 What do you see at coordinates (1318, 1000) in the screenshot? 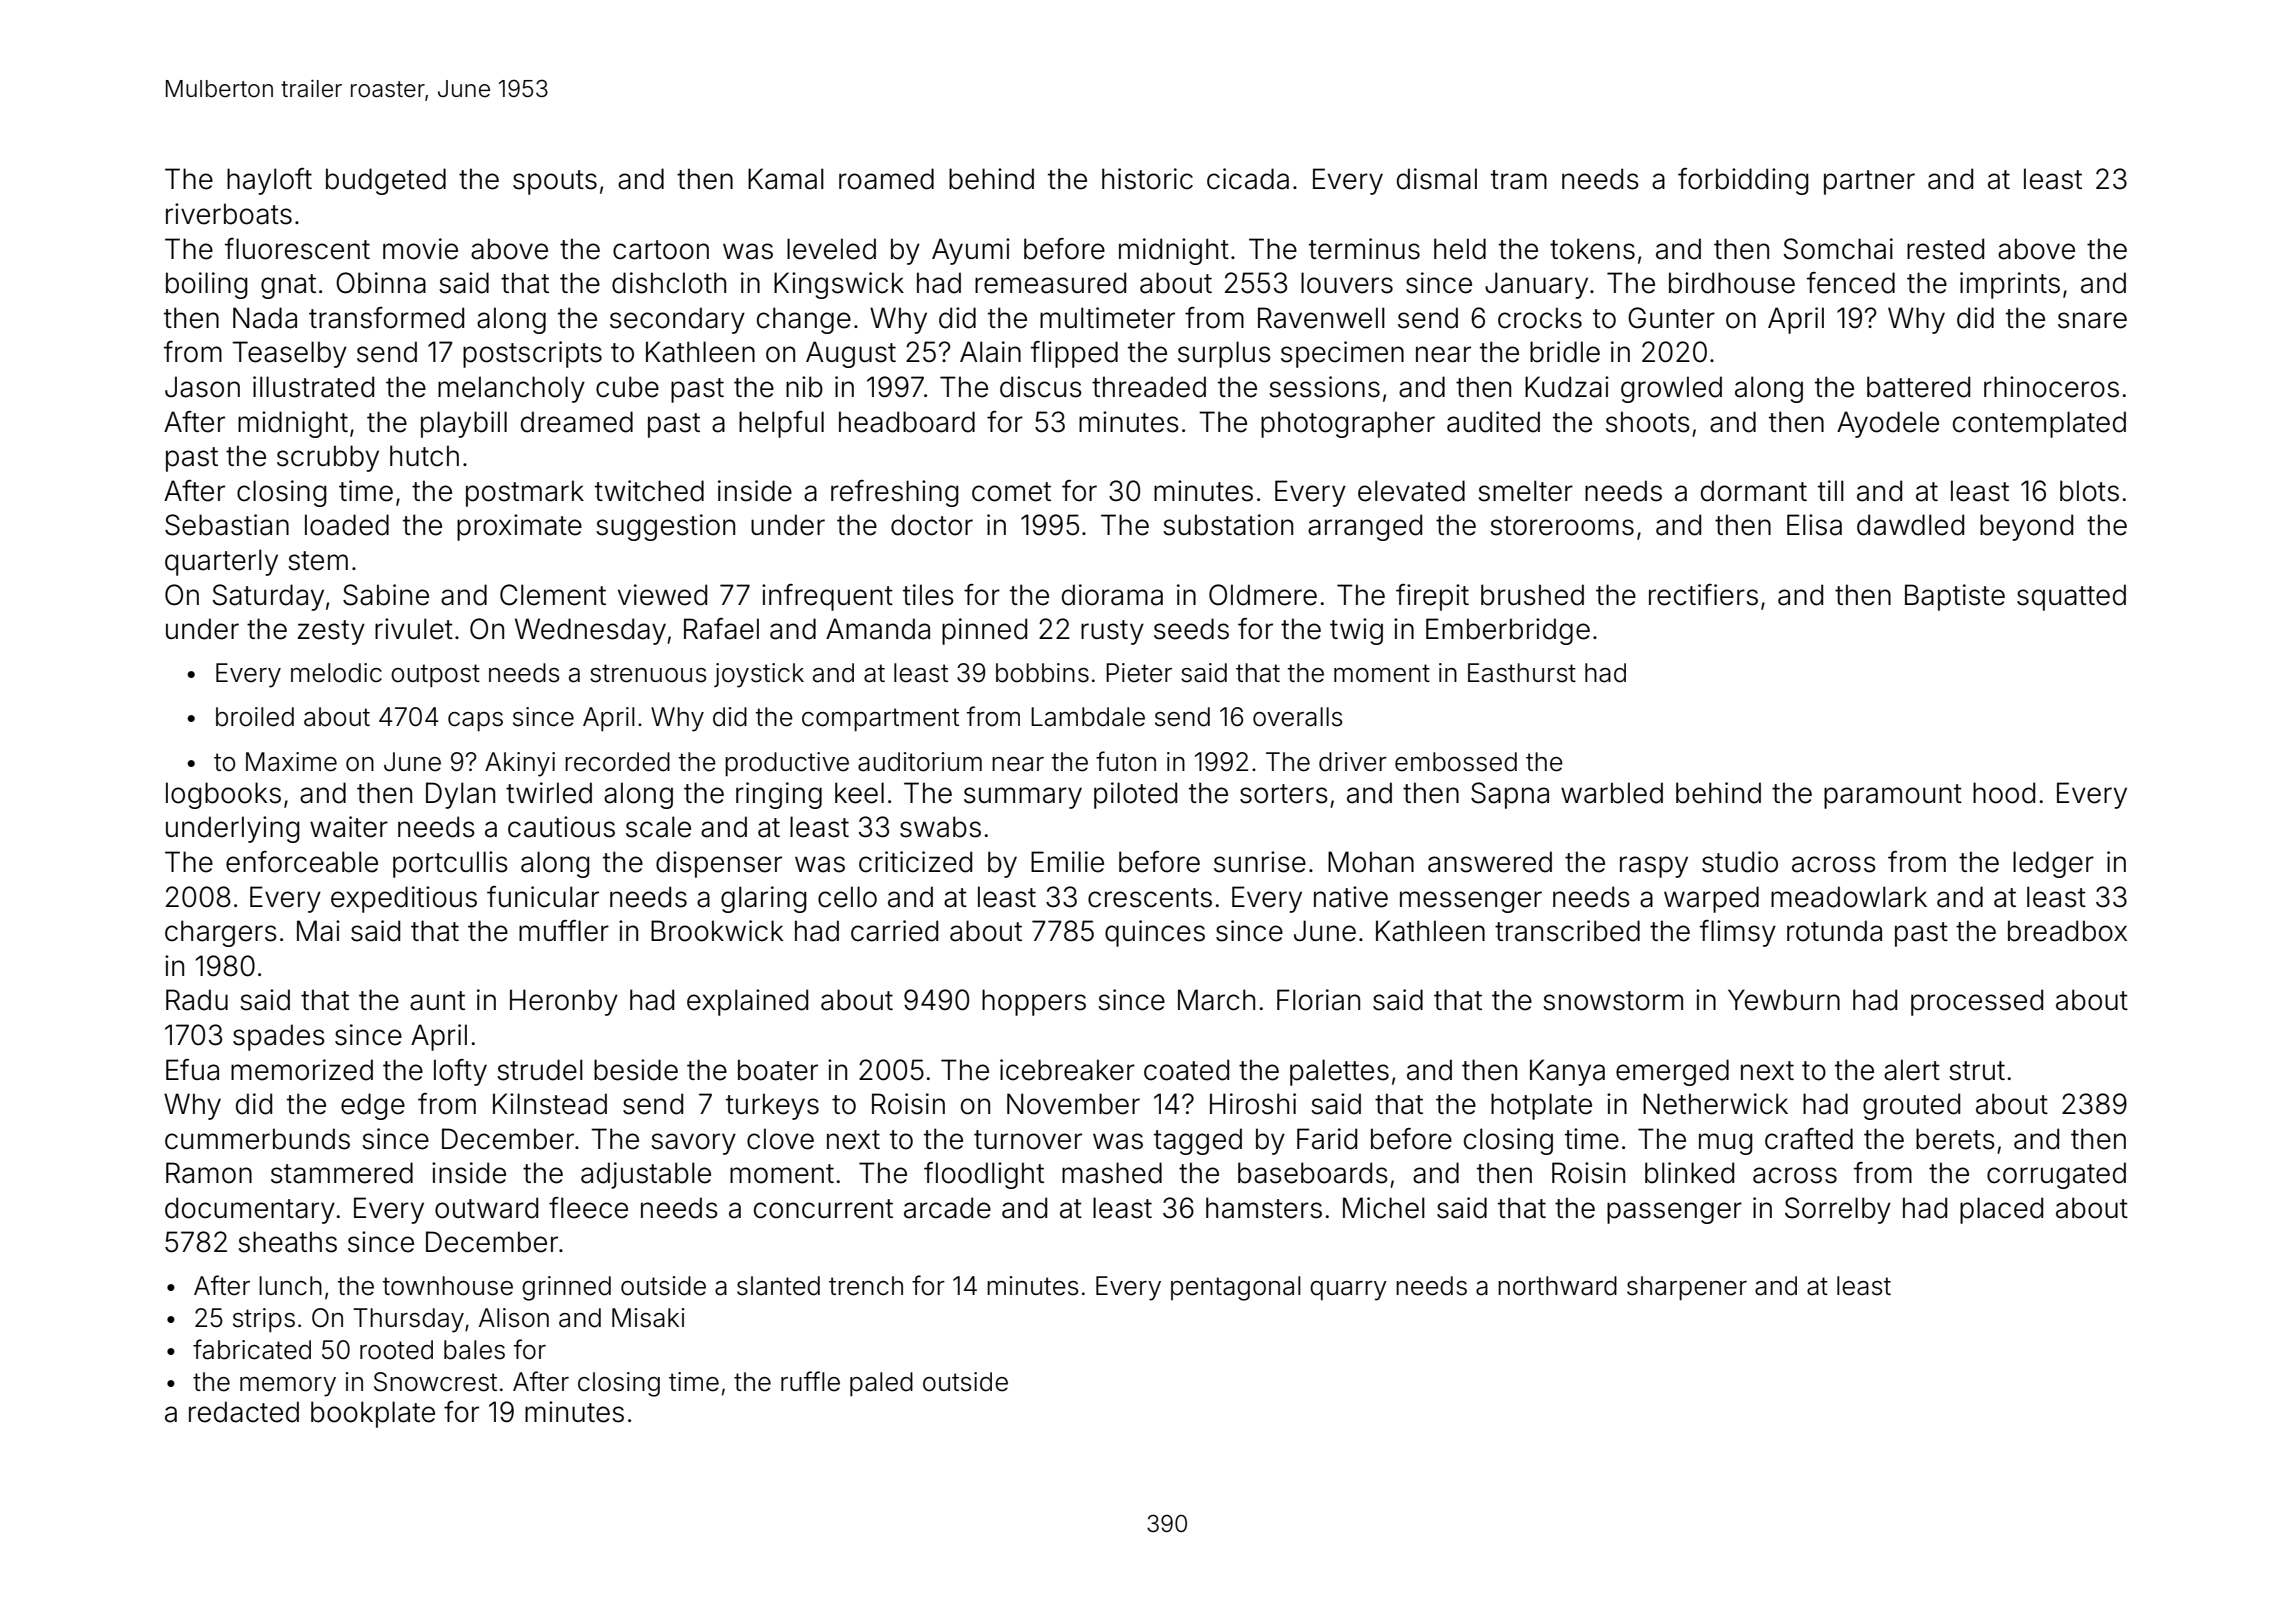
I see `Florian` at bounding box center [1318, 1000].
